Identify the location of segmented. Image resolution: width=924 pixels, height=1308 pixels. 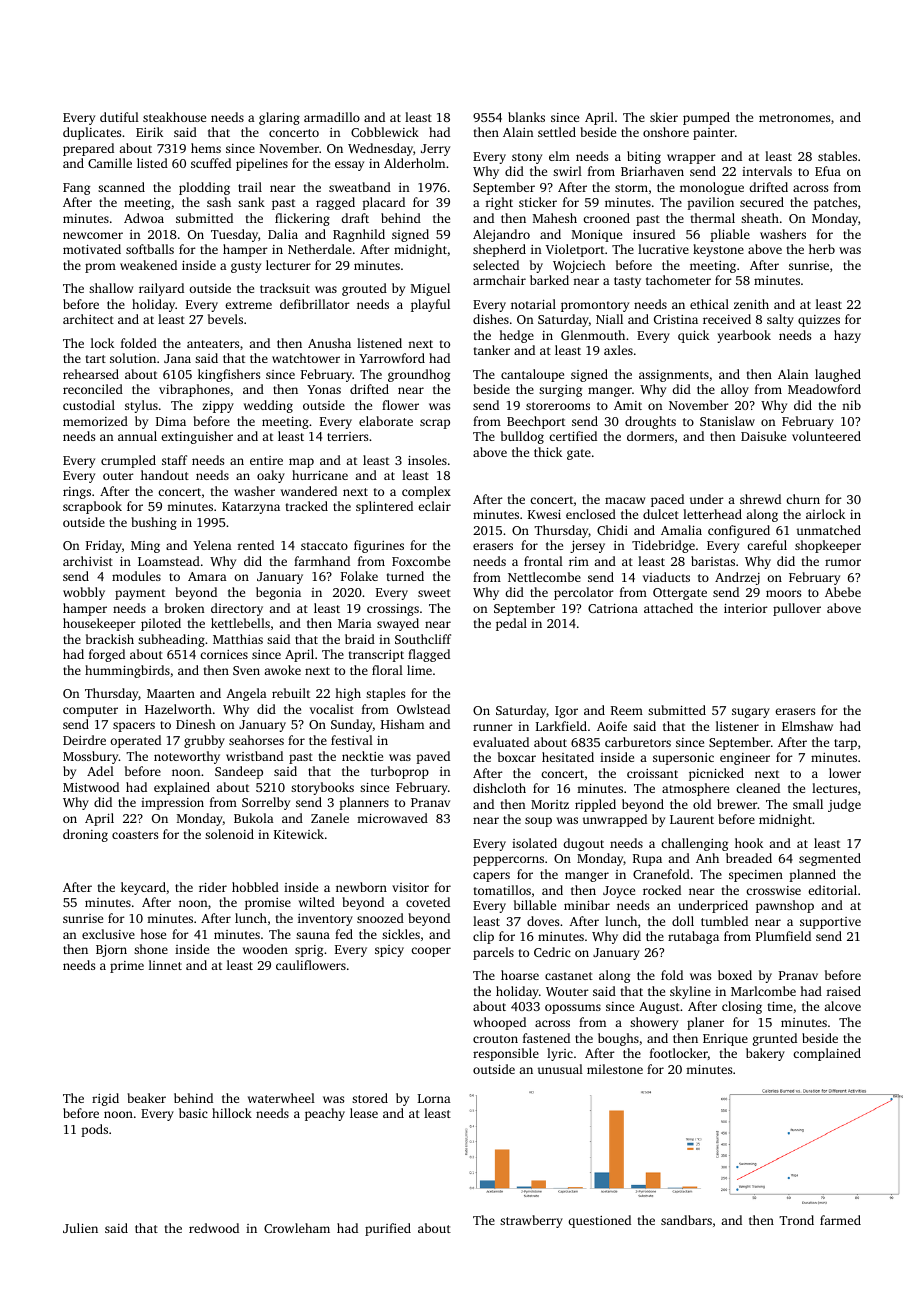
(830, 859).
